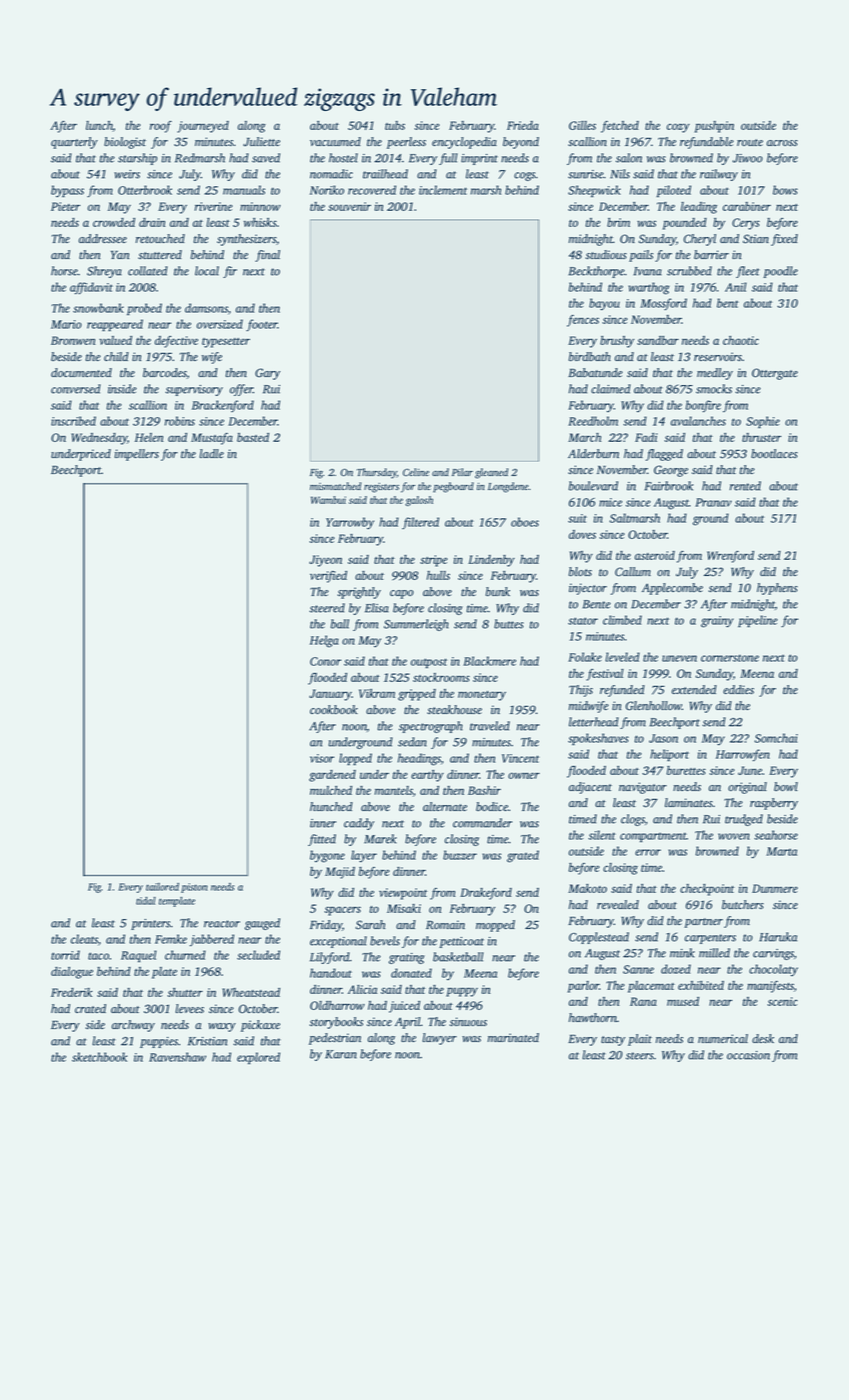  Describe the element at coordinates (593, 454) in the screenshot. I see `Alderburn` at that location.
